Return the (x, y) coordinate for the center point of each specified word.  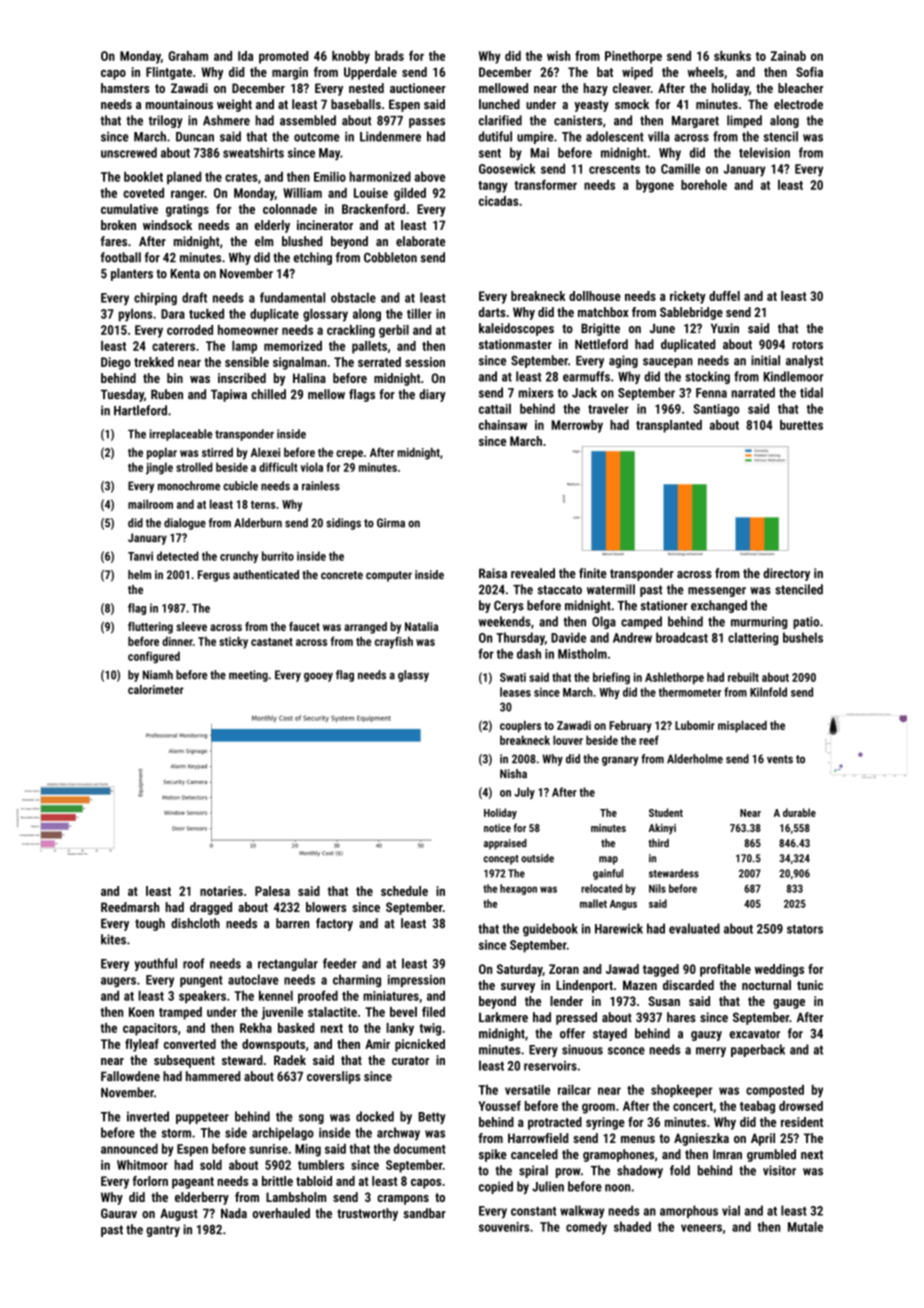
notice (497, 828)
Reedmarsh (130, 907)
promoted (283, 57)
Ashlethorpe (674, 678)
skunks (732, 56)
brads (389, 56)
